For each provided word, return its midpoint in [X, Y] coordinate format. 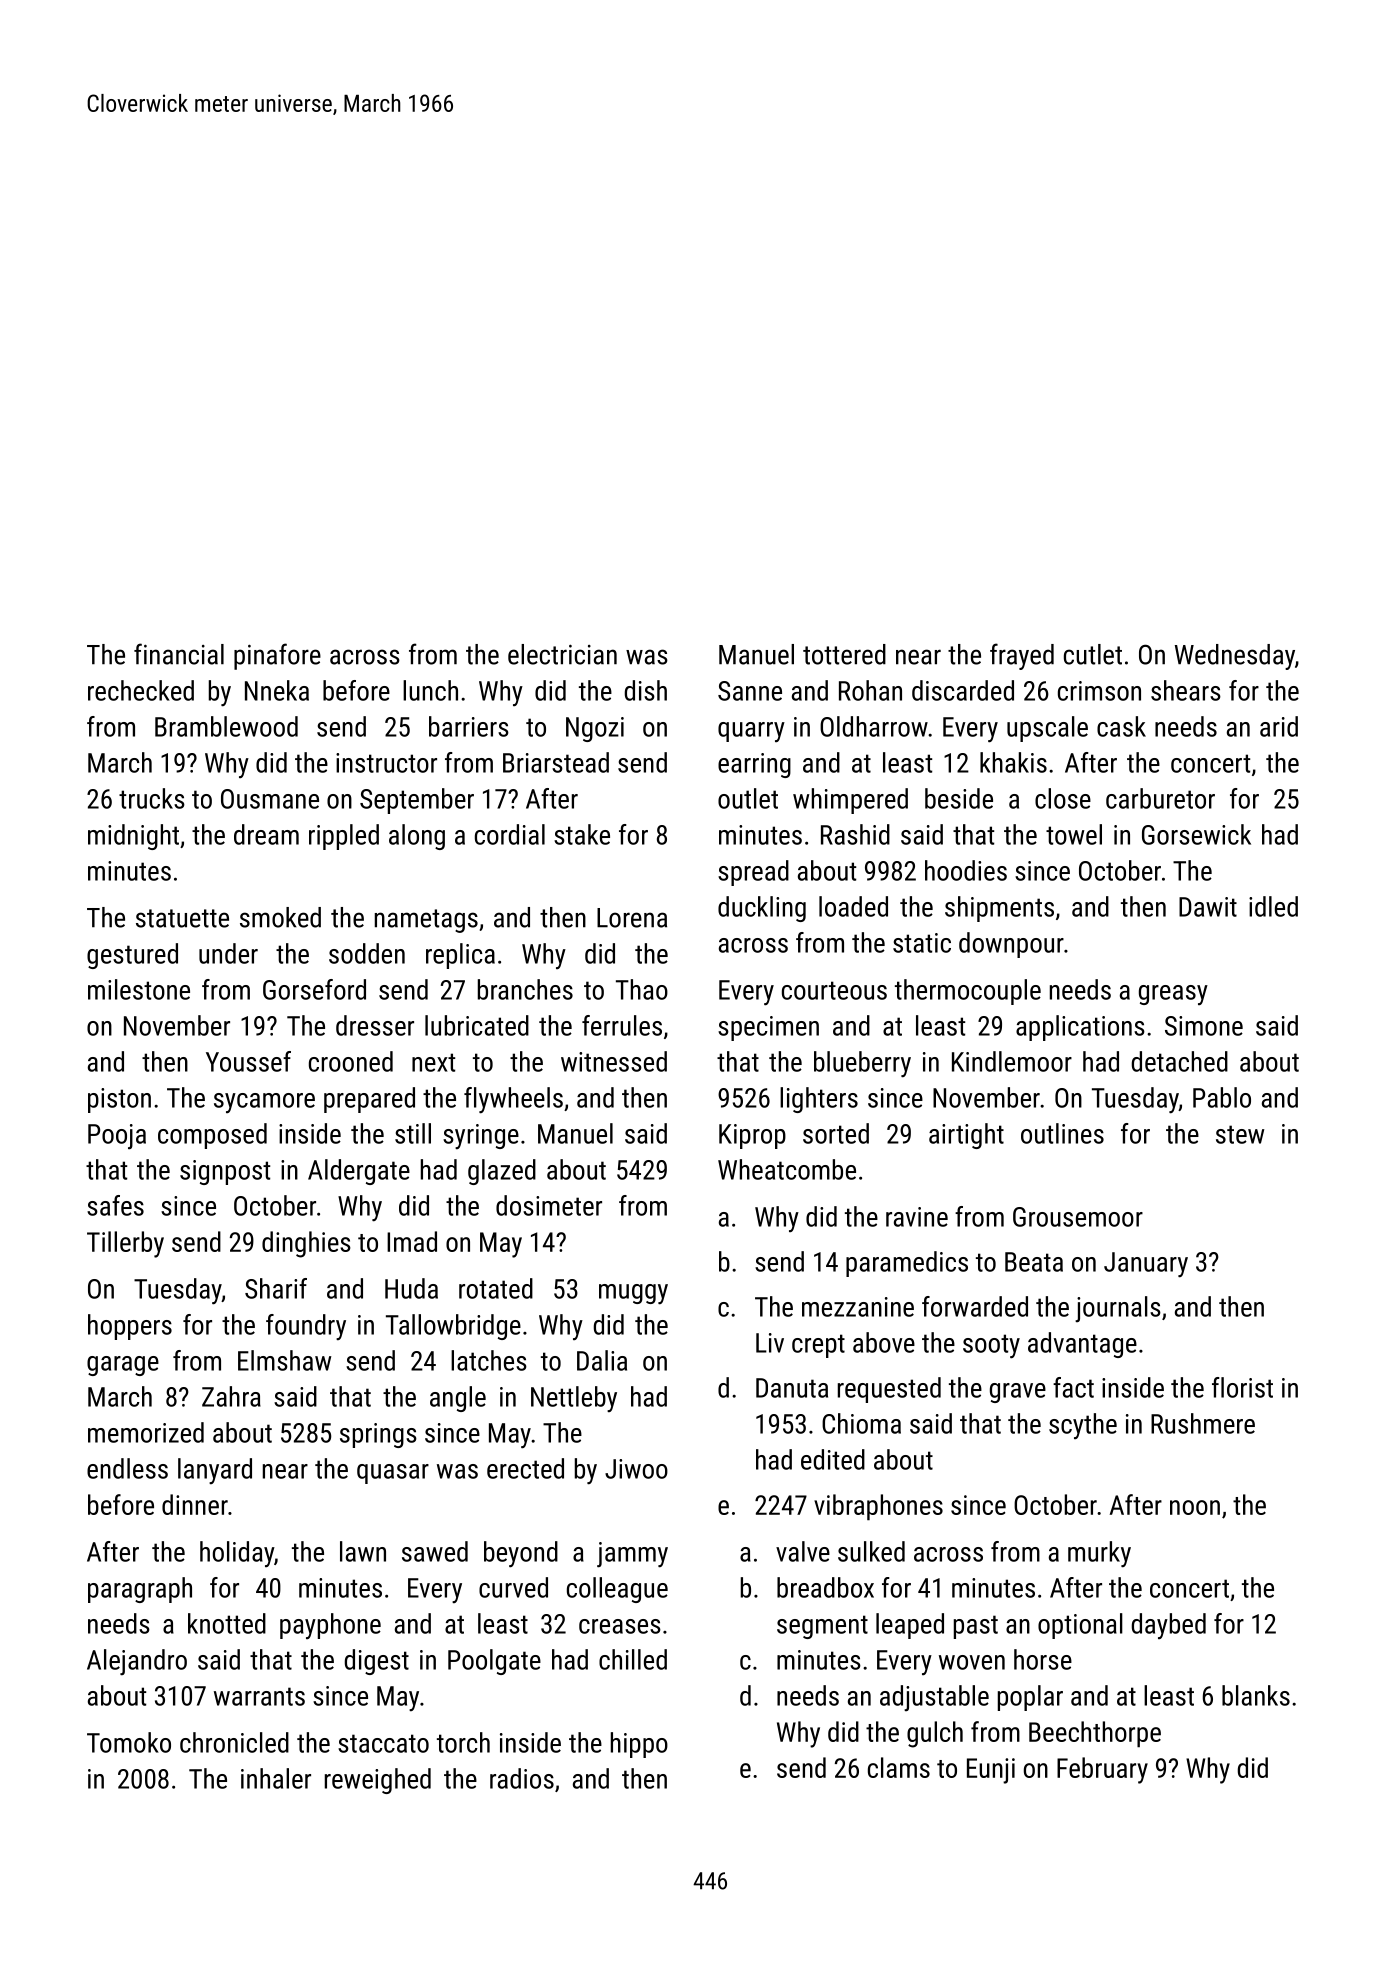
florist [1242, 1387]
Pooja [117, 1137]
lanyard [215, 1471]
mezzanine [858, 1307]
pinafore [277, 656]
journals [1118, 1309]
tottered [844, 654]
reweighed [378, 1781]
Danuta [792, 1388]
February [1102, 1770]
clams [899, 1767]
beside [959, 798]
